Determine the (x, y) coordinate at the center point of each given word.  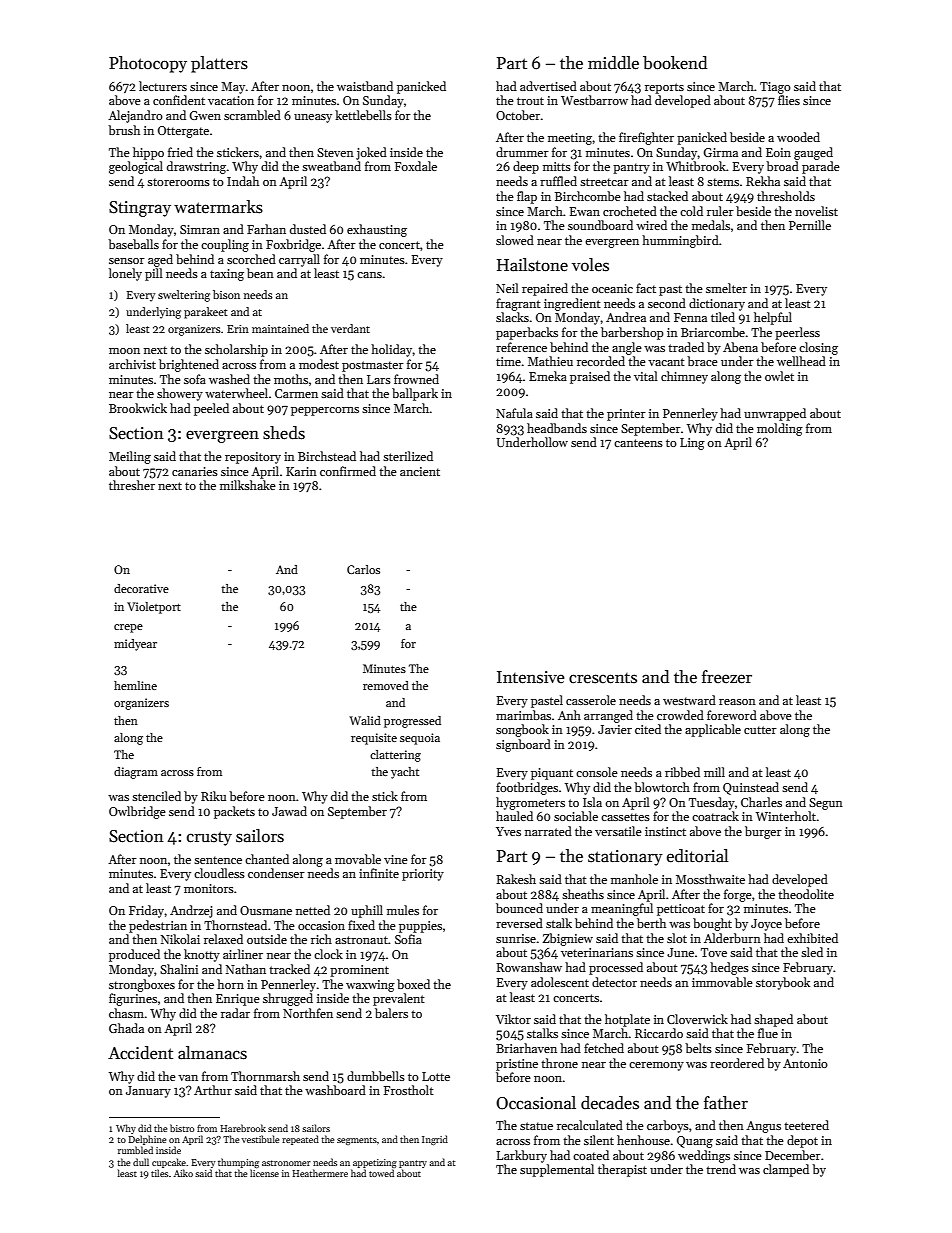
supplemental (557, 1170)
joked (371, 153)
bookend (675, 63)
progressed (412, 722)
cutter (760, 730)
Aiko (183, 1173)
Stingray (140, 209)
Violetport (154, 608)
